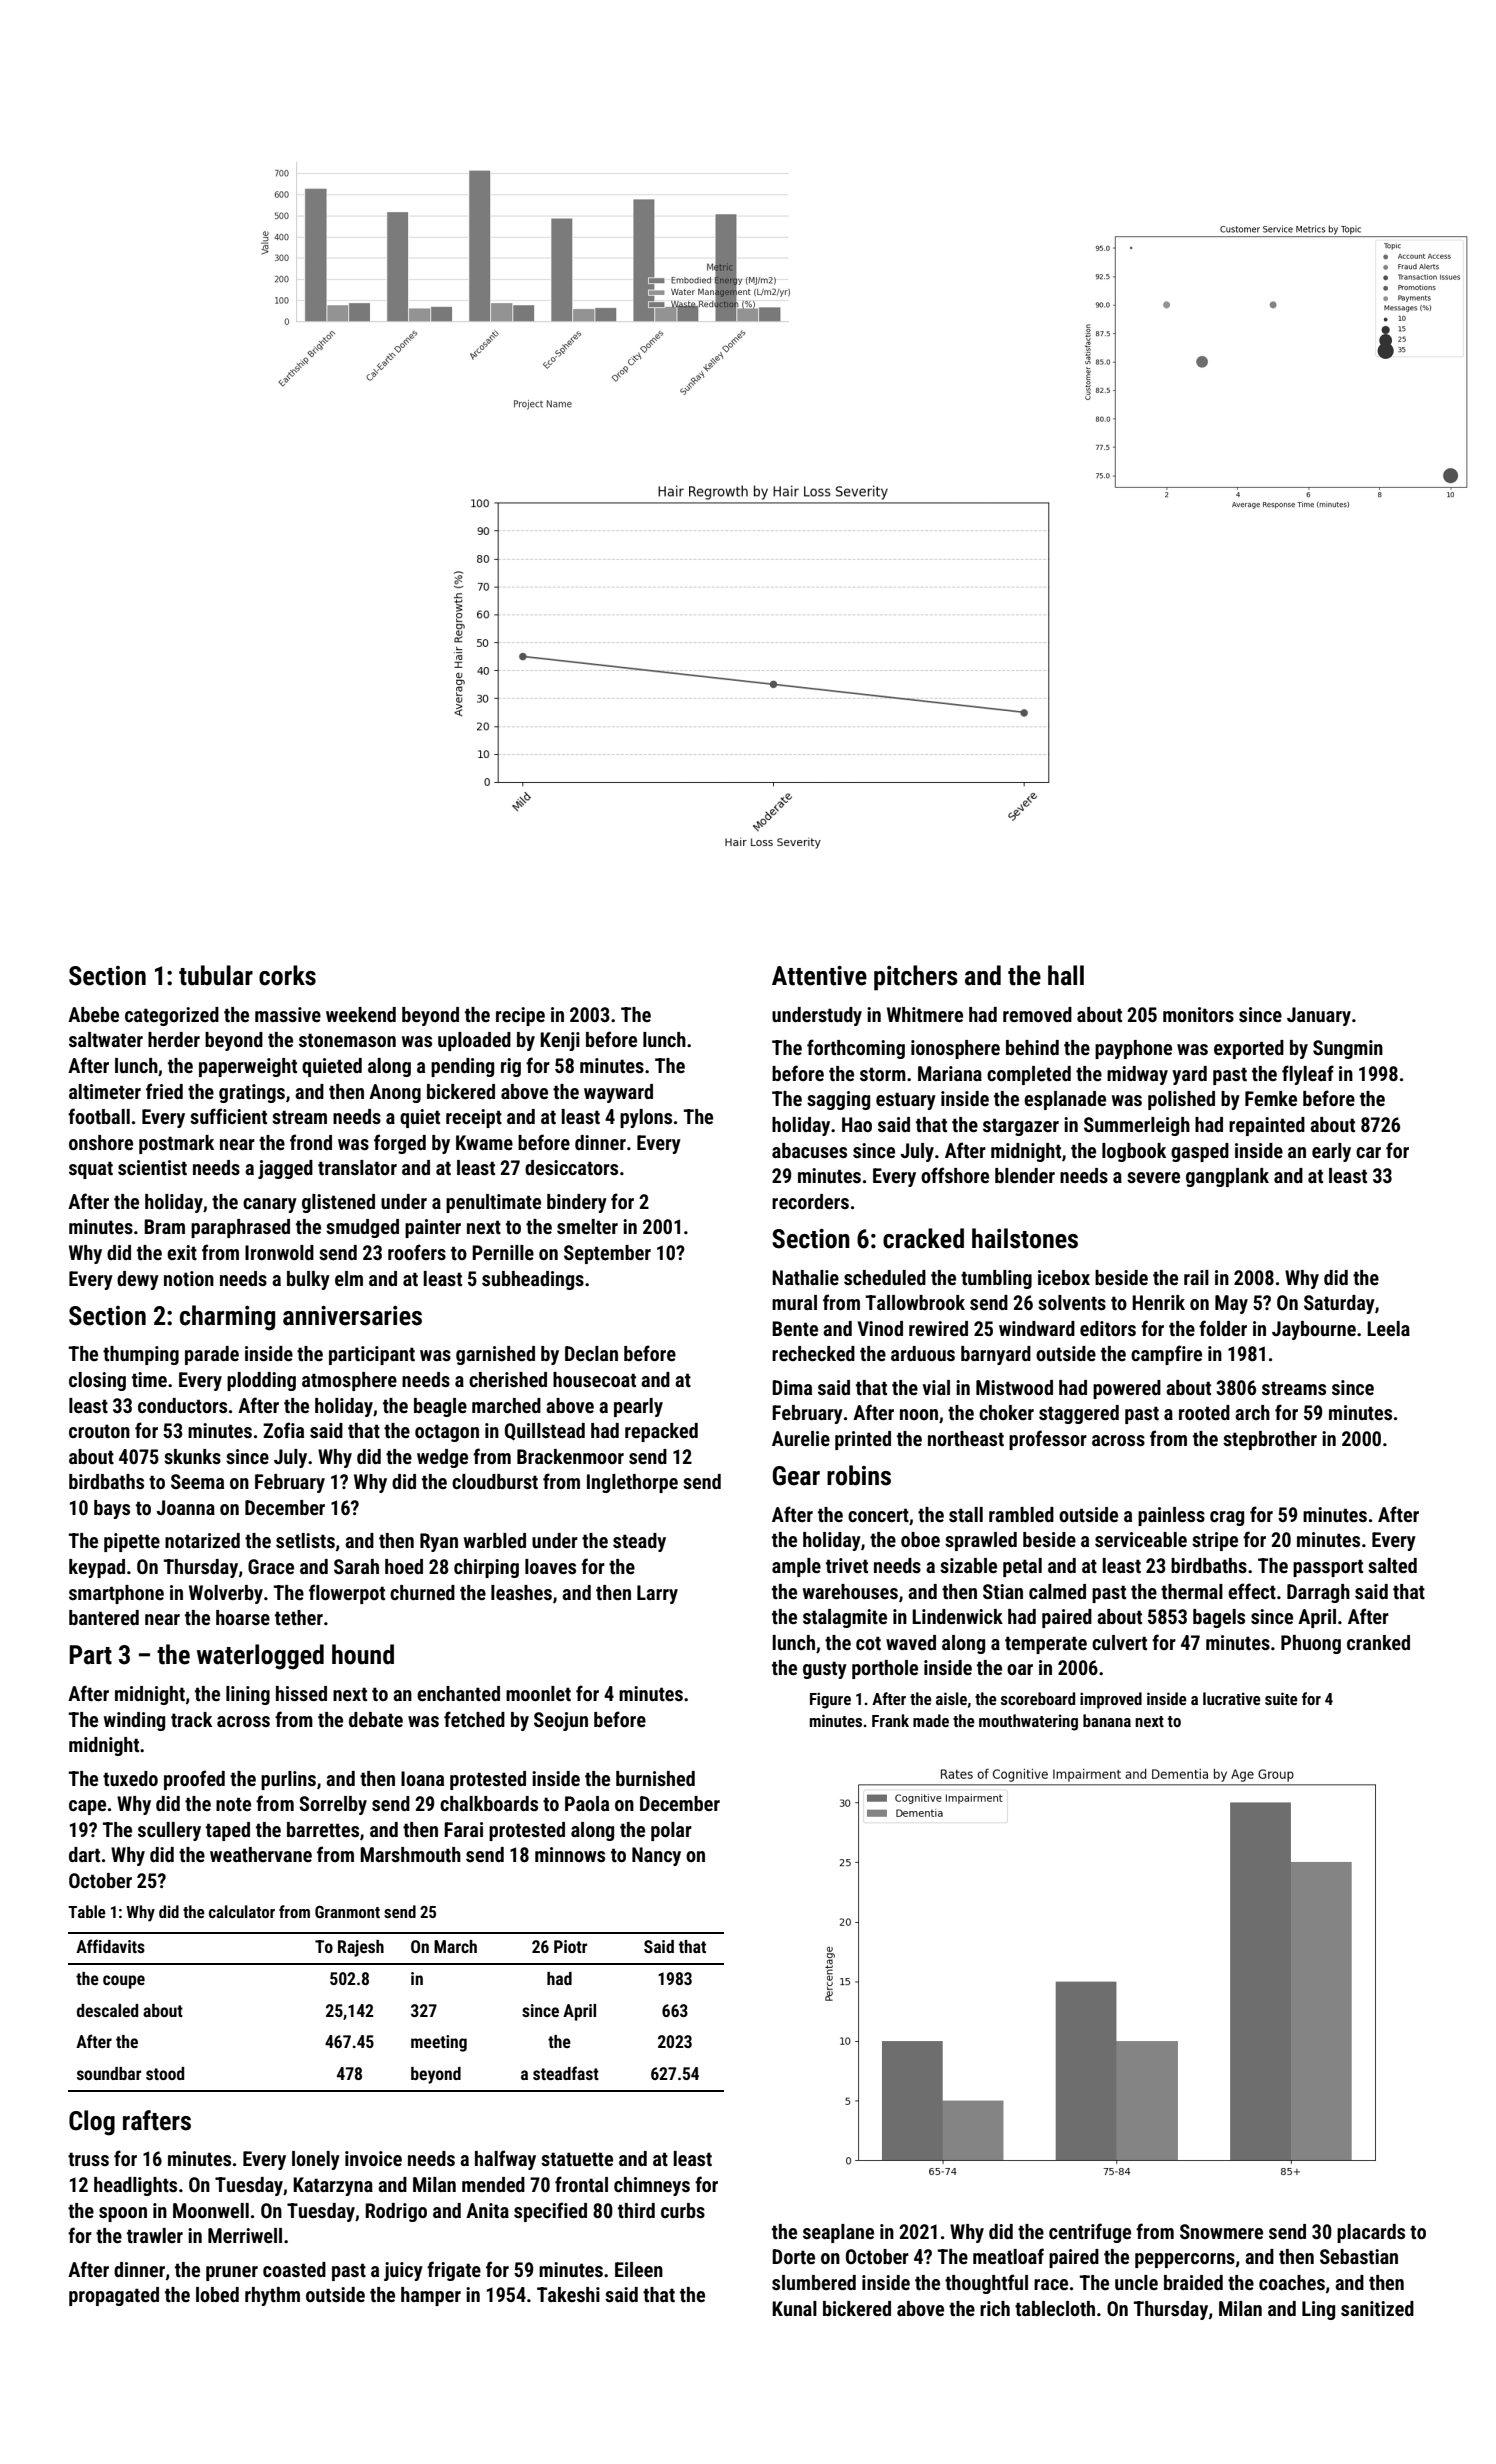 This page has height=2464, width=1496. What do you see at coordinates (84, 1854) in the page?
I see `dart` at bounding box center [84, 1854].
